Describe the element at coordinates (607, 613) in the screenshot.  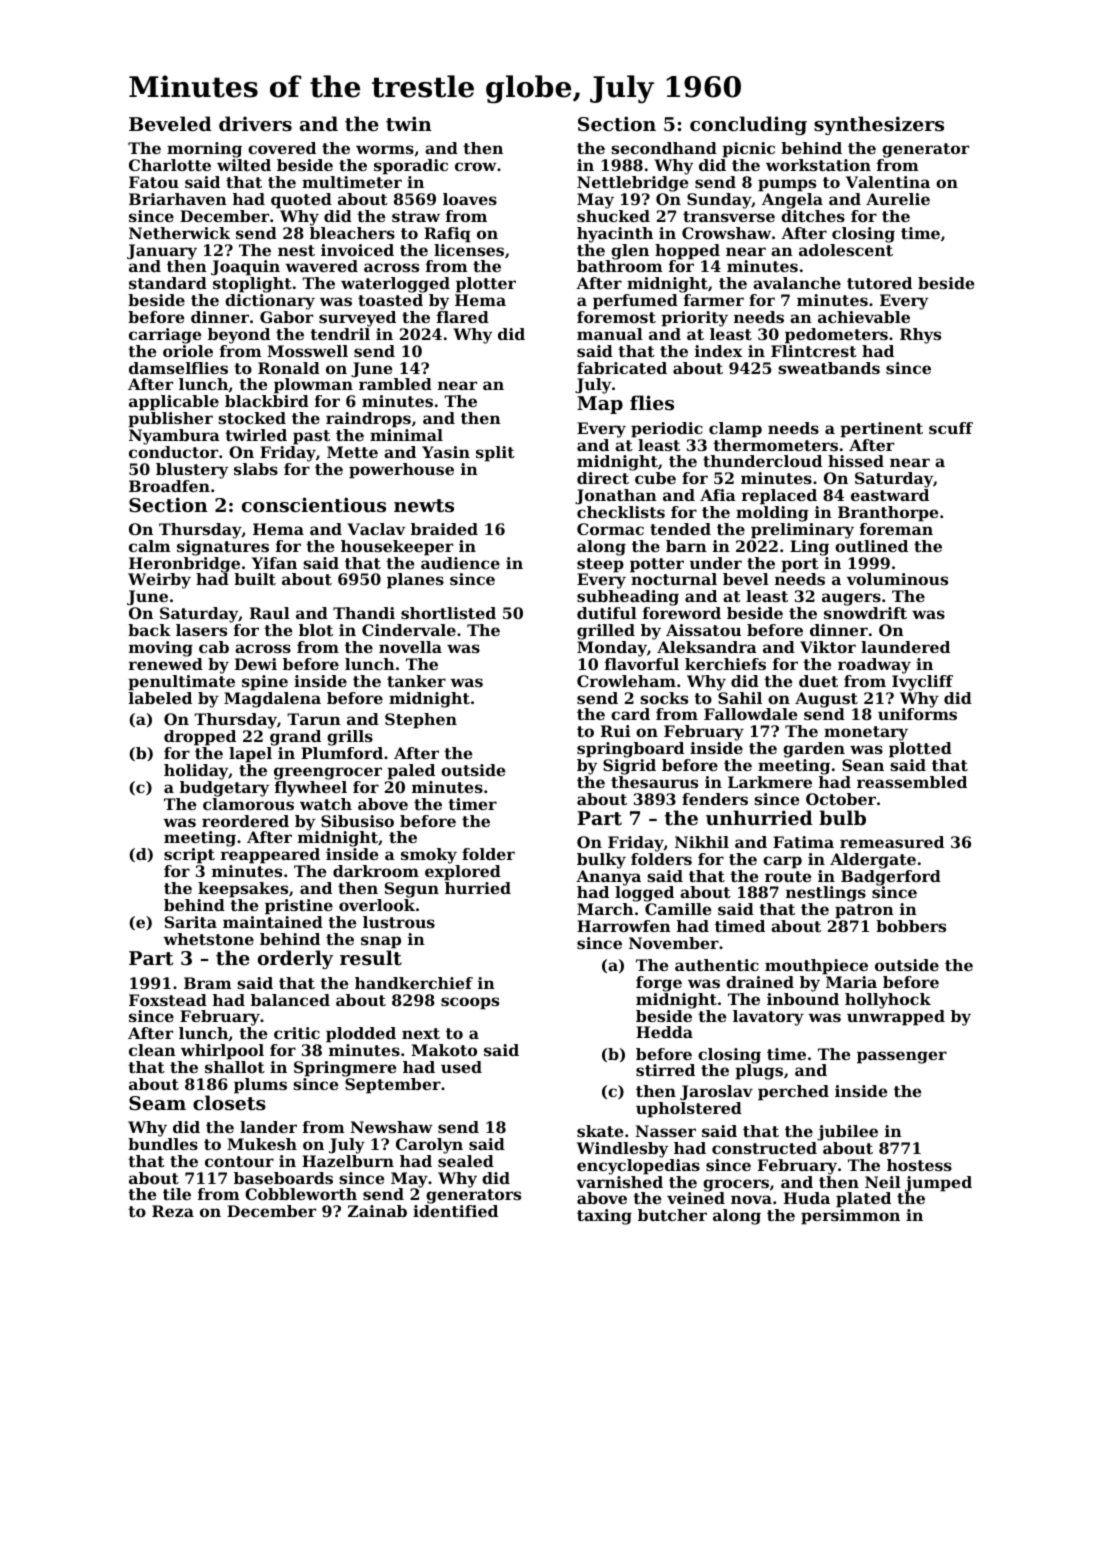
I see `dutiful` at that location.
